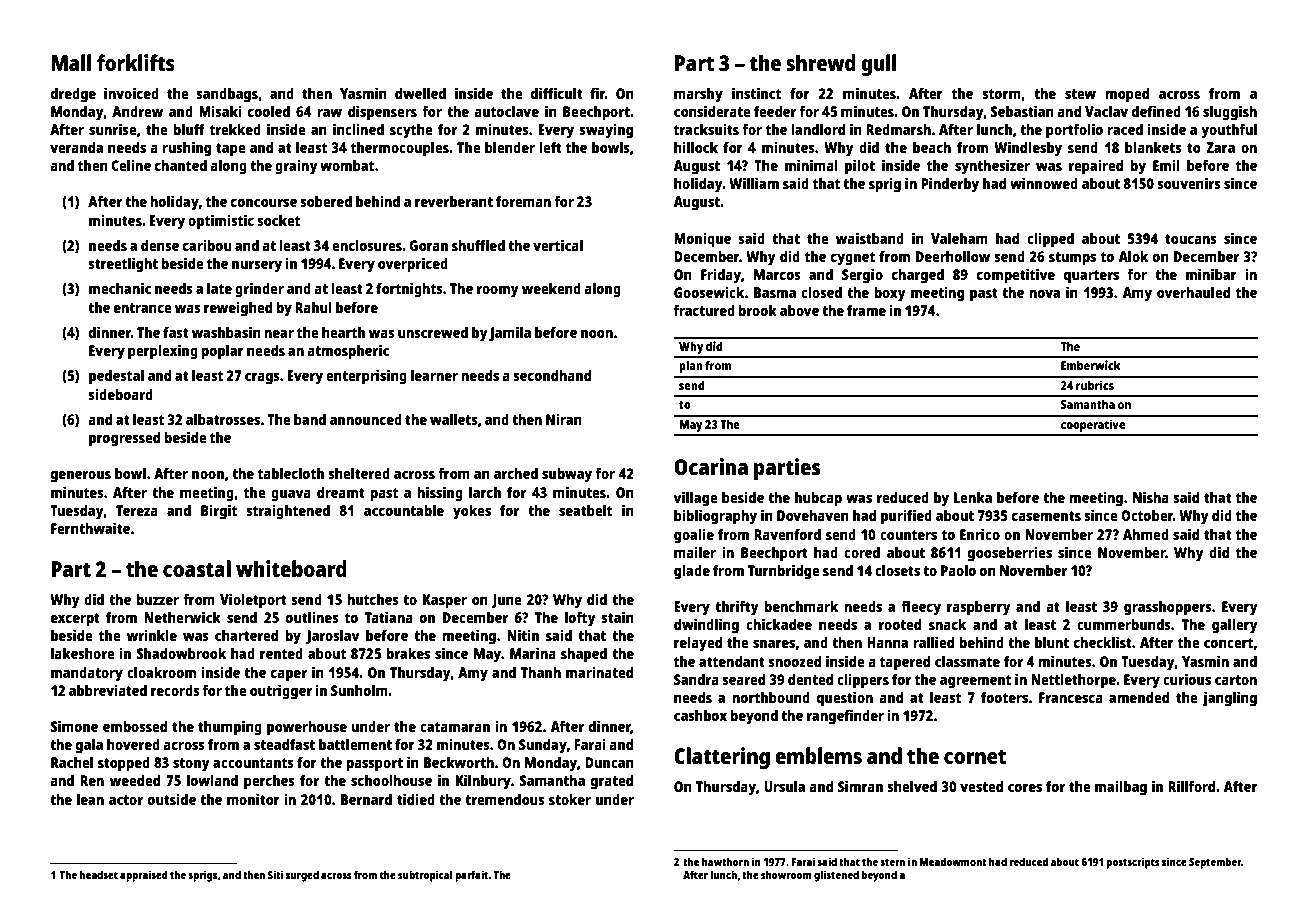  What do you see at coordinates (1121, 788) in the page?
I see `mailbag` at bounding box center [1121, 788].
